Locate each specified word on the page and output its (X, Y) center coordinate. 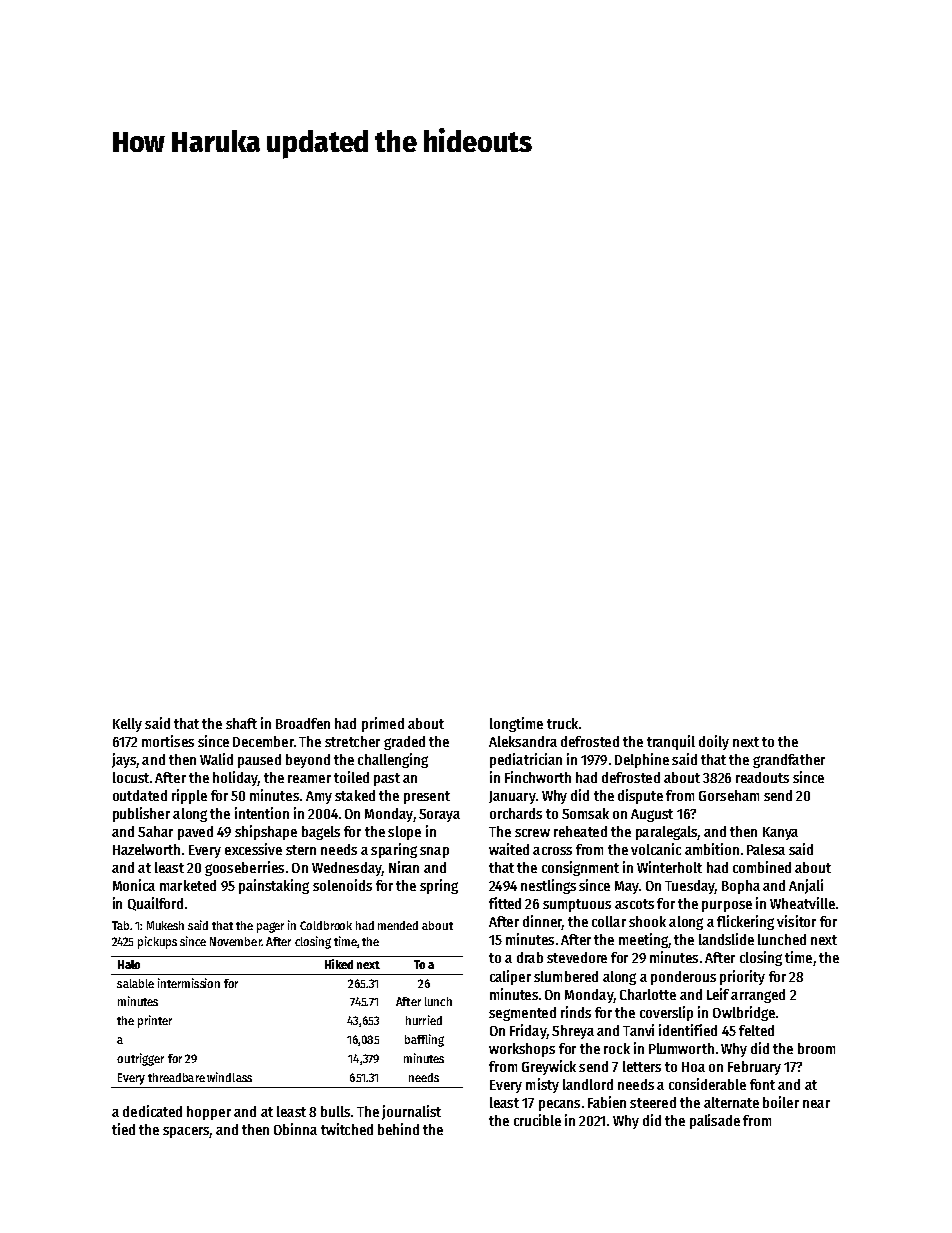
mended (398, 925)
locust (131, 777)
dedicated (152, 1111)
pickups (157, 942)
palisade (715, 1121)
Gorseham (729, 795)
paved (195, 833)
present (427, 797)
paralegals (666, 833)
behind (398, 1129)
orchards (516, 813)
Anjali (806, 886)
